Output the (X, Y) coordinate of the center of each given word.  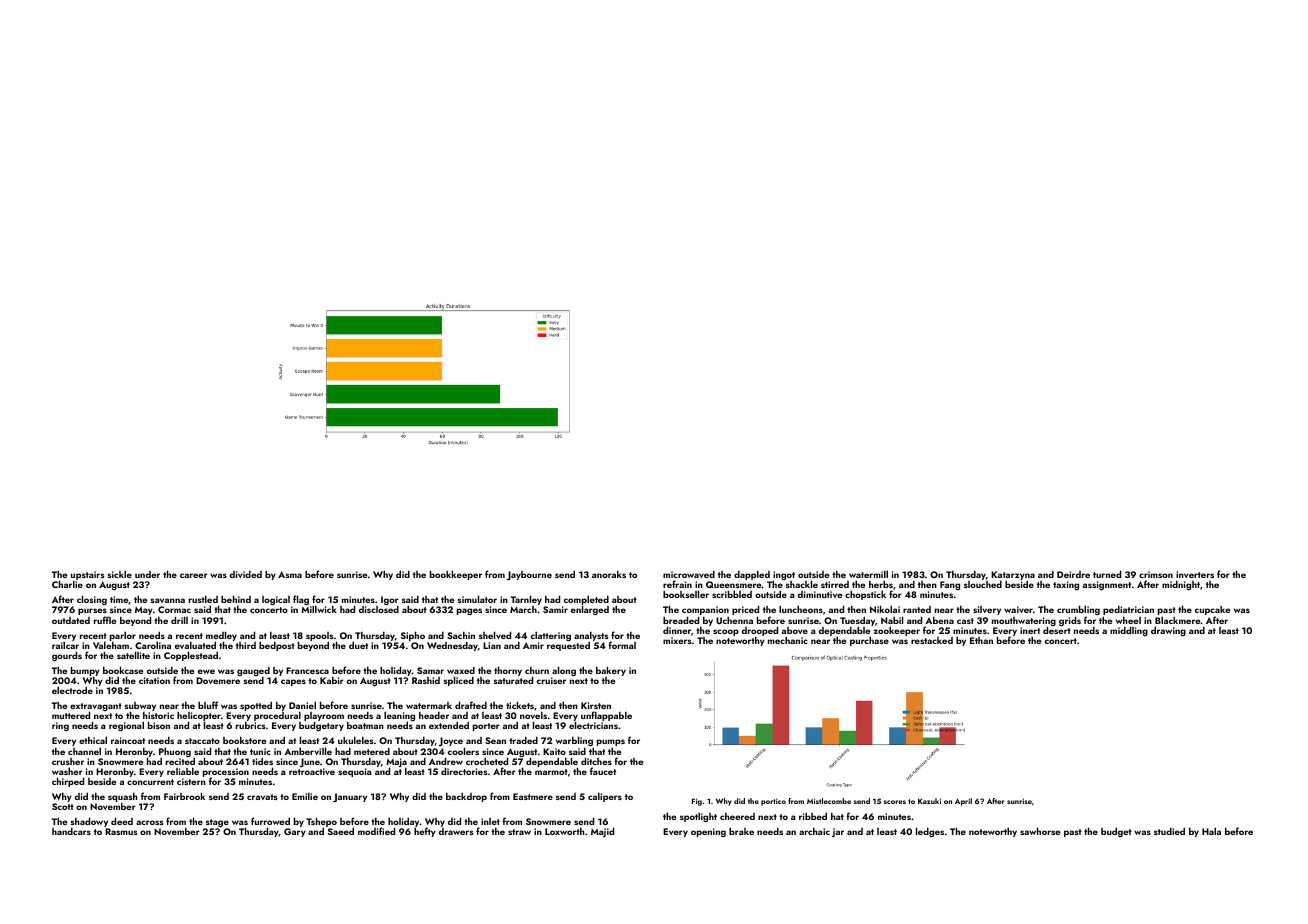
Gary (295, 832)
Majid (602, 832)
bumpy (85, 671)
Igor (390, 601)
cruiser (551, 680)
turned (1107, 574)
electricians (593, 725)
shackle (802, 584)
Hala (1211, 831)
